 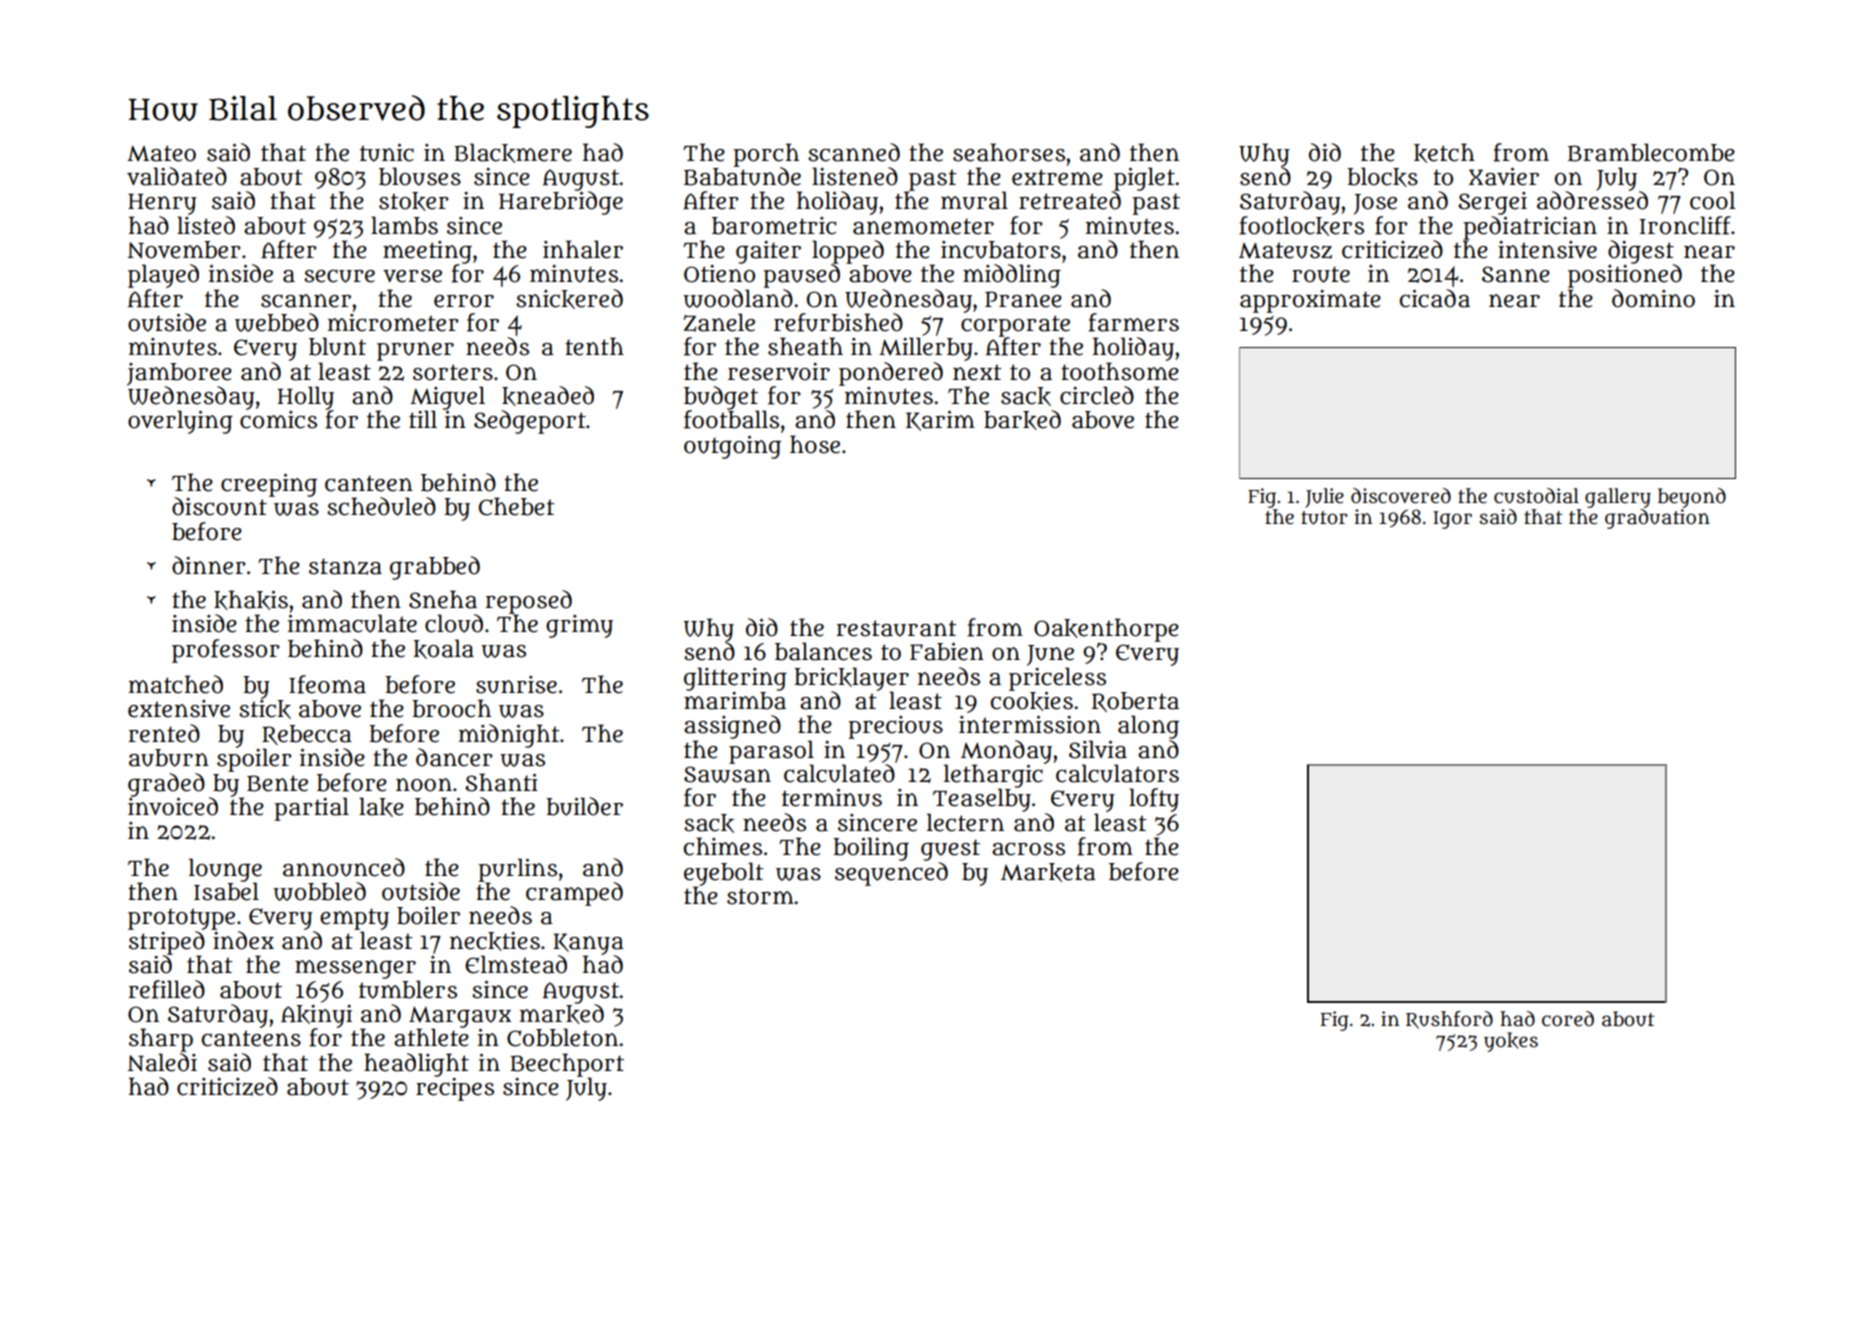 What do you see at coordinates (1023, 299) in the document?
I see `Pranee` at bounding box center [1023, 299].
